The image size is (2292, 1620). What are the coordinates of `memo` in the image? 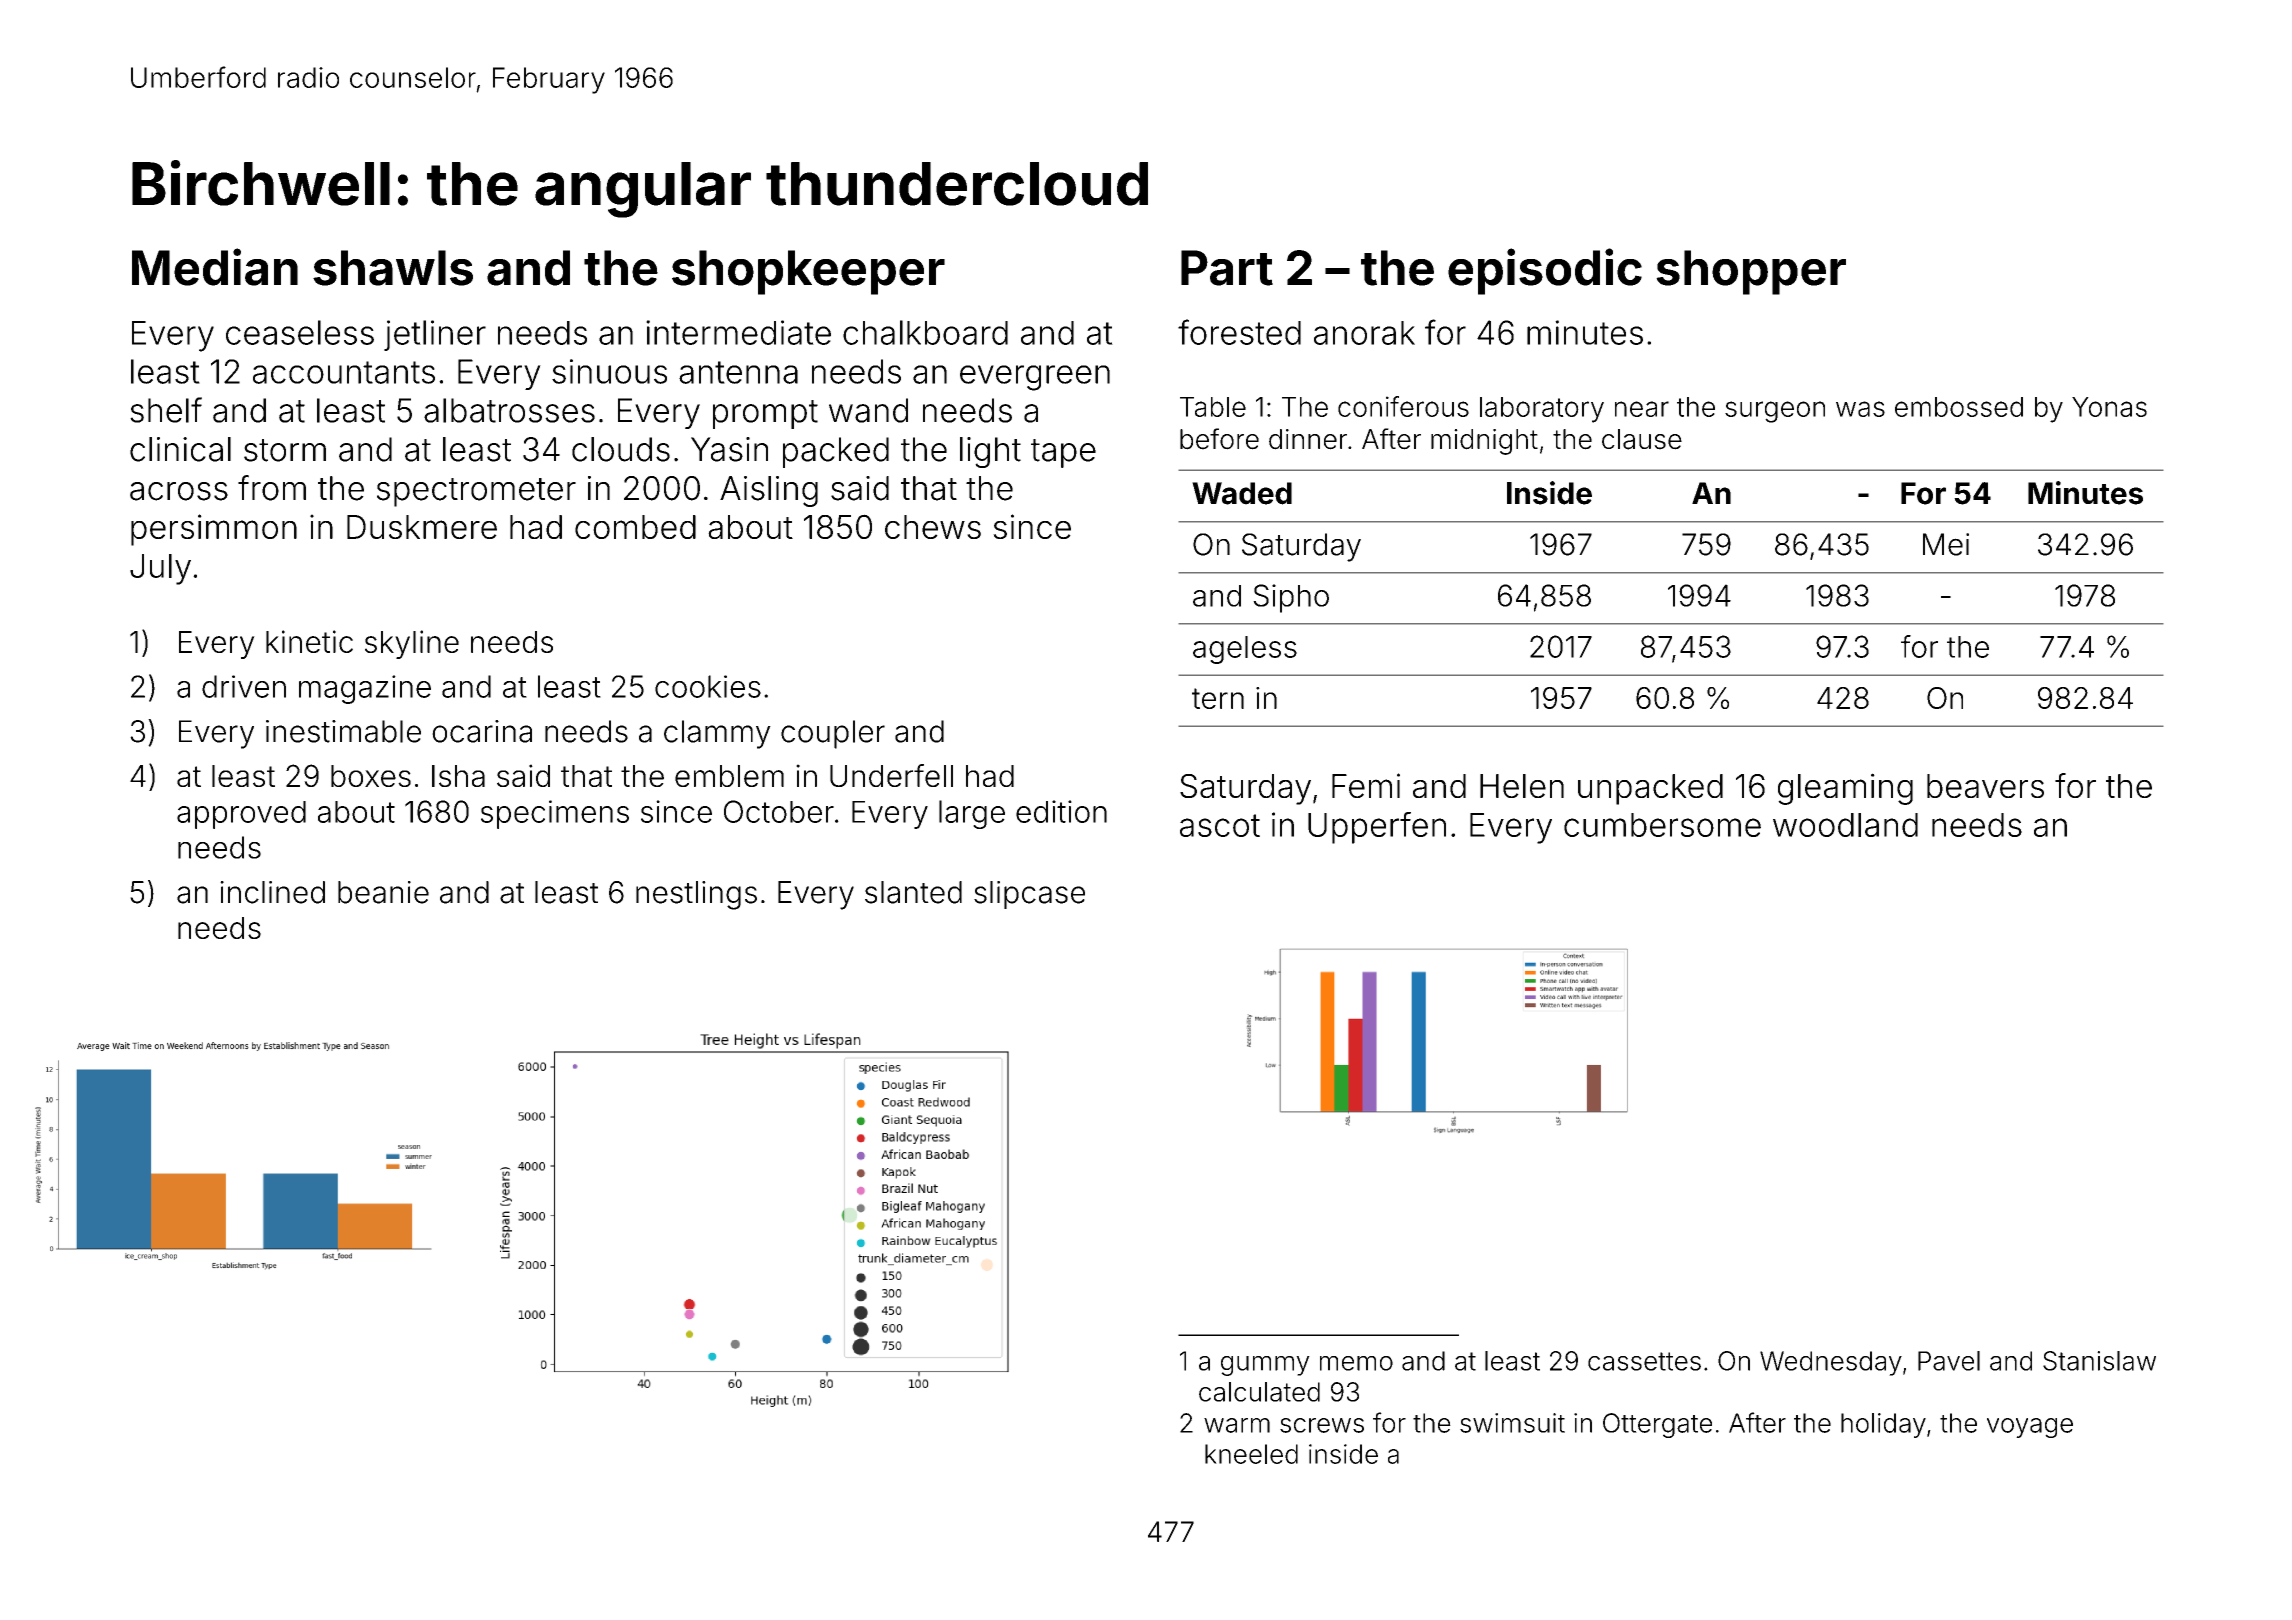 It's located at (1356, 1363).
